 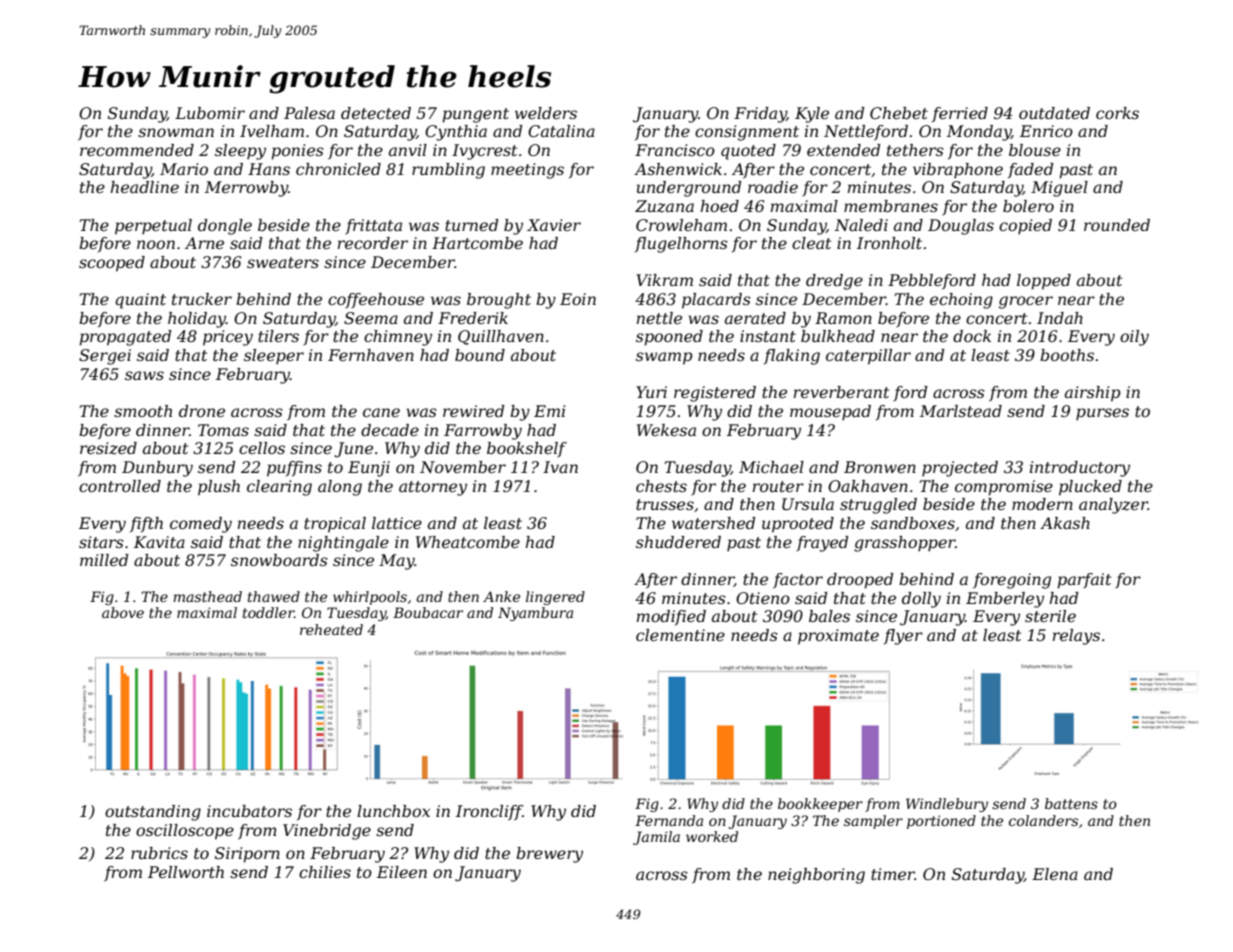 I want to click on grasshopper, so click(x=904, y=544).
